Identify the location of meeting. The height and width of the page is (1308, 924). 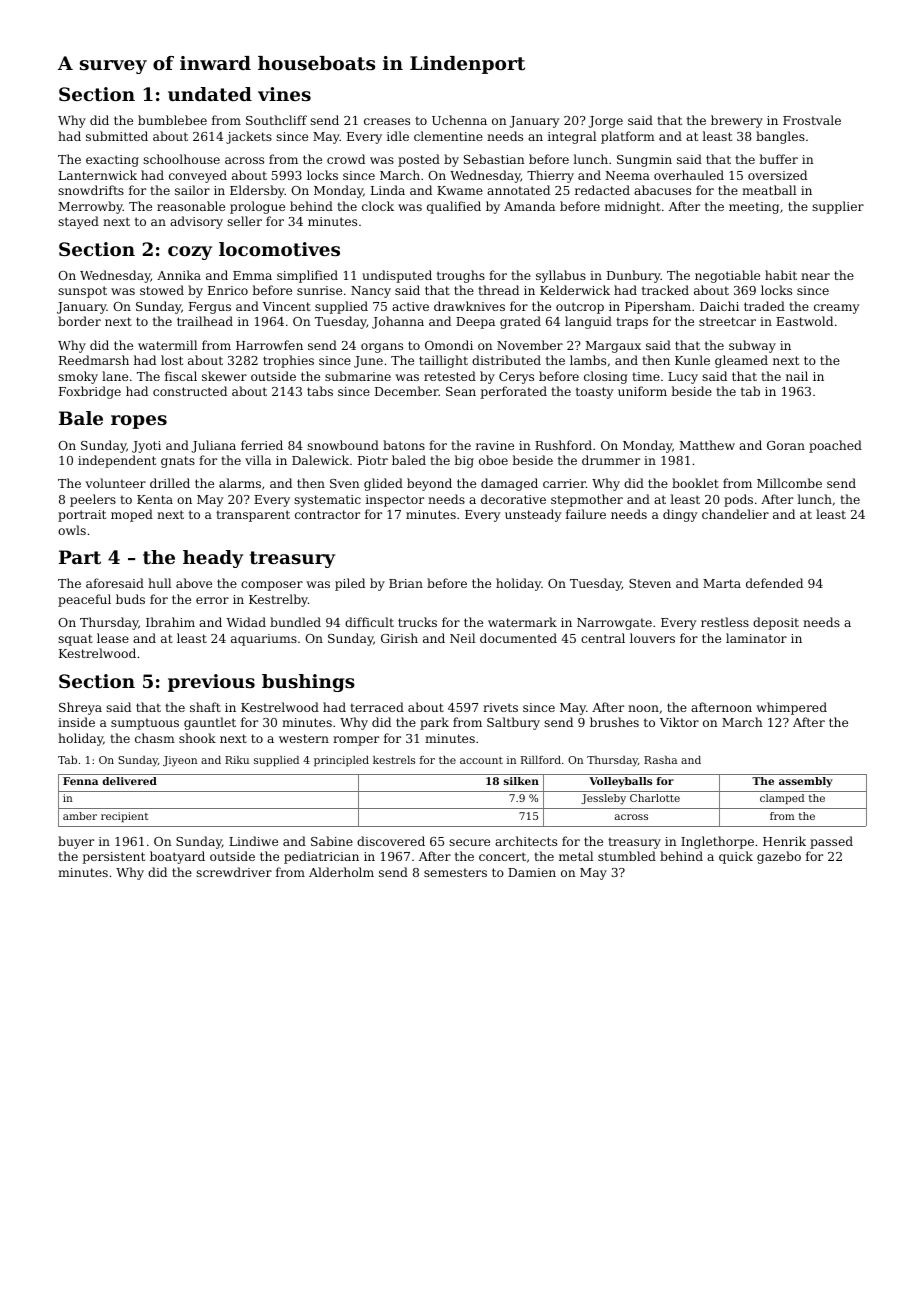
(754, 208).
